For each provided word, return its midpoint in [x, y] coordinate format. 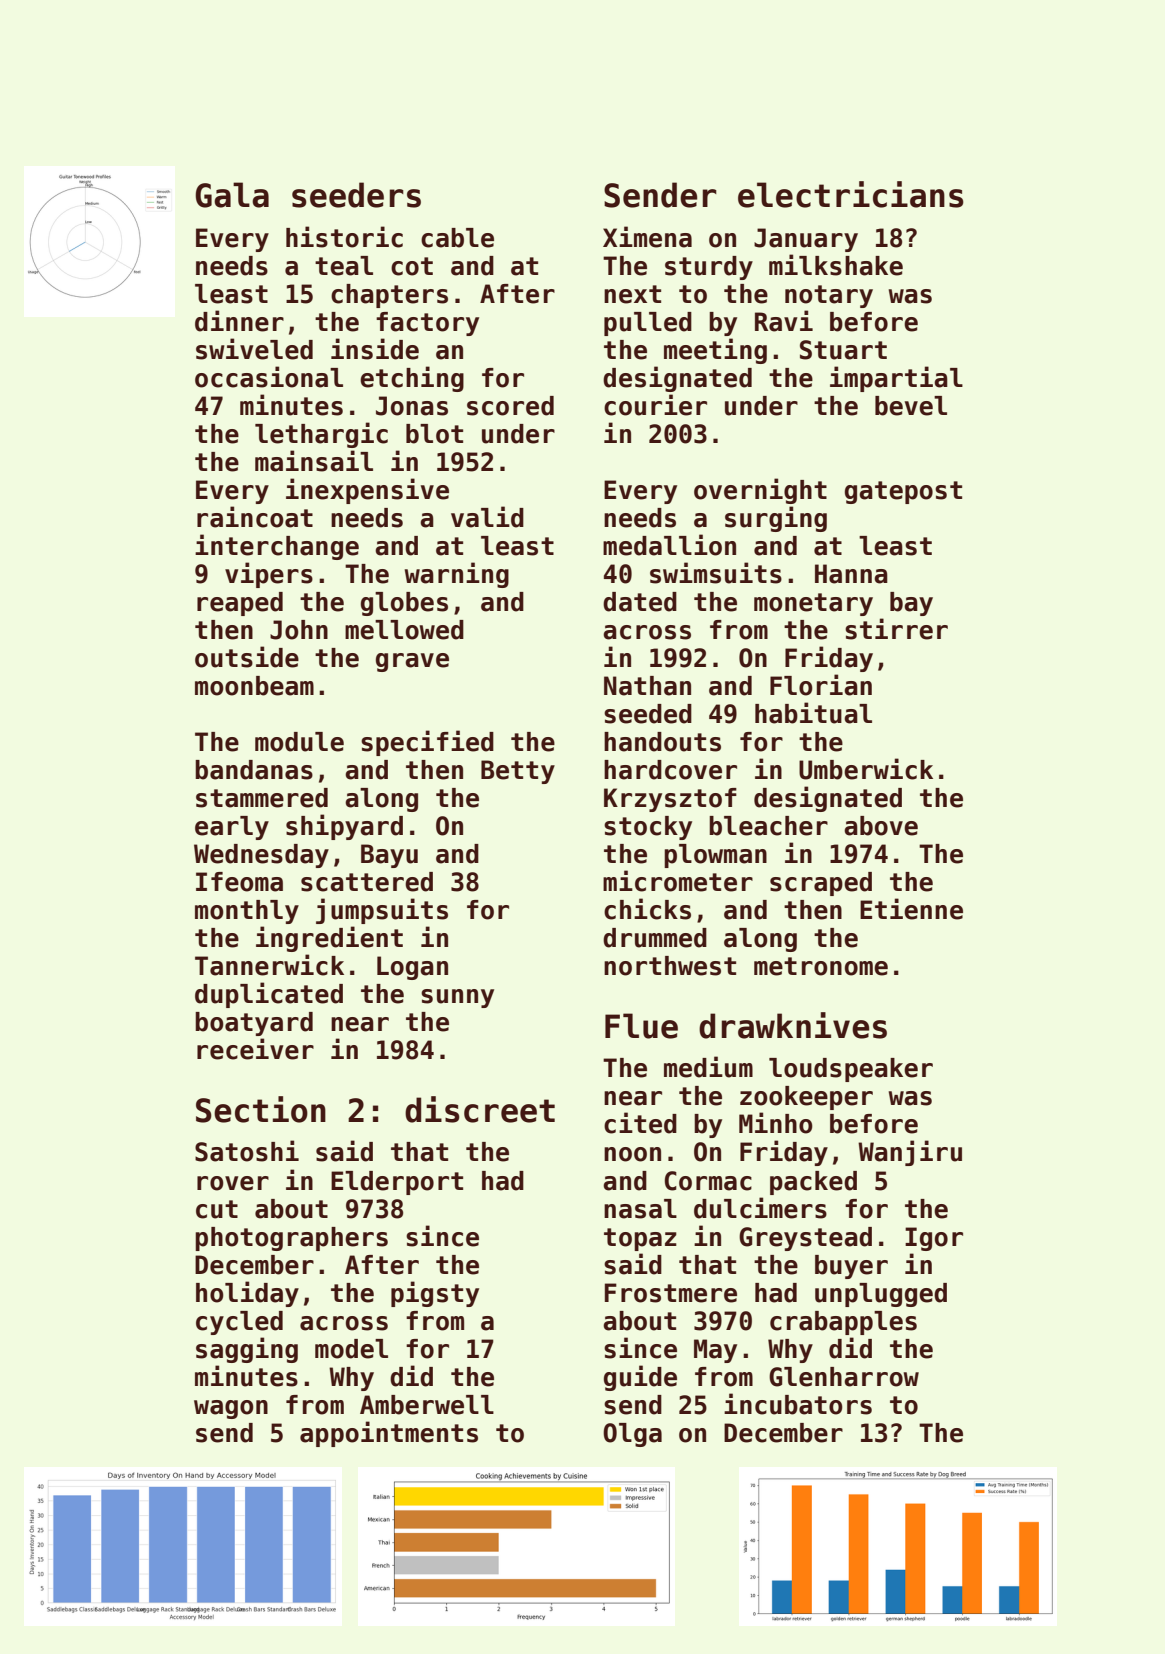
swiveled [254, 349]
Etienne [911, 909]
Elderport [397, 1183]
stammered [262, 798]
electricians [851, 194]
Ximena [647, 237]
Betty [518, 772]
